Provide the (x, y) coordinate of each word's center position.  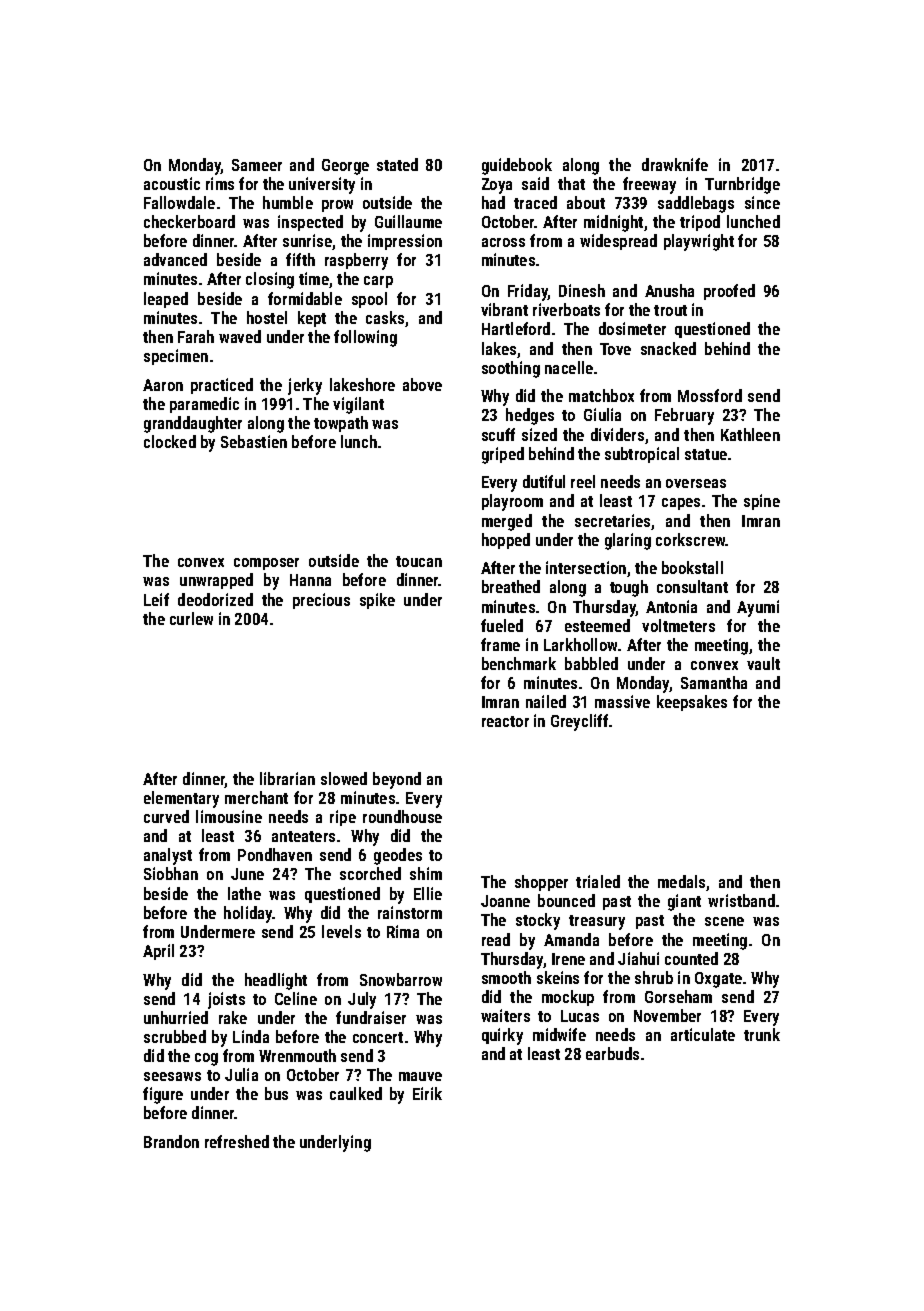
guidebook (517, 166)
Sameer (257, 165)
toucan (419, 561)
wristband (741, 900)
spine (762, 502)
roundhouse (402, 816)
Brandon (171, 1141)
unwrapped (216, 581)
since (762, 202)
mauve (420, 1076)
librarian (287, 778)
